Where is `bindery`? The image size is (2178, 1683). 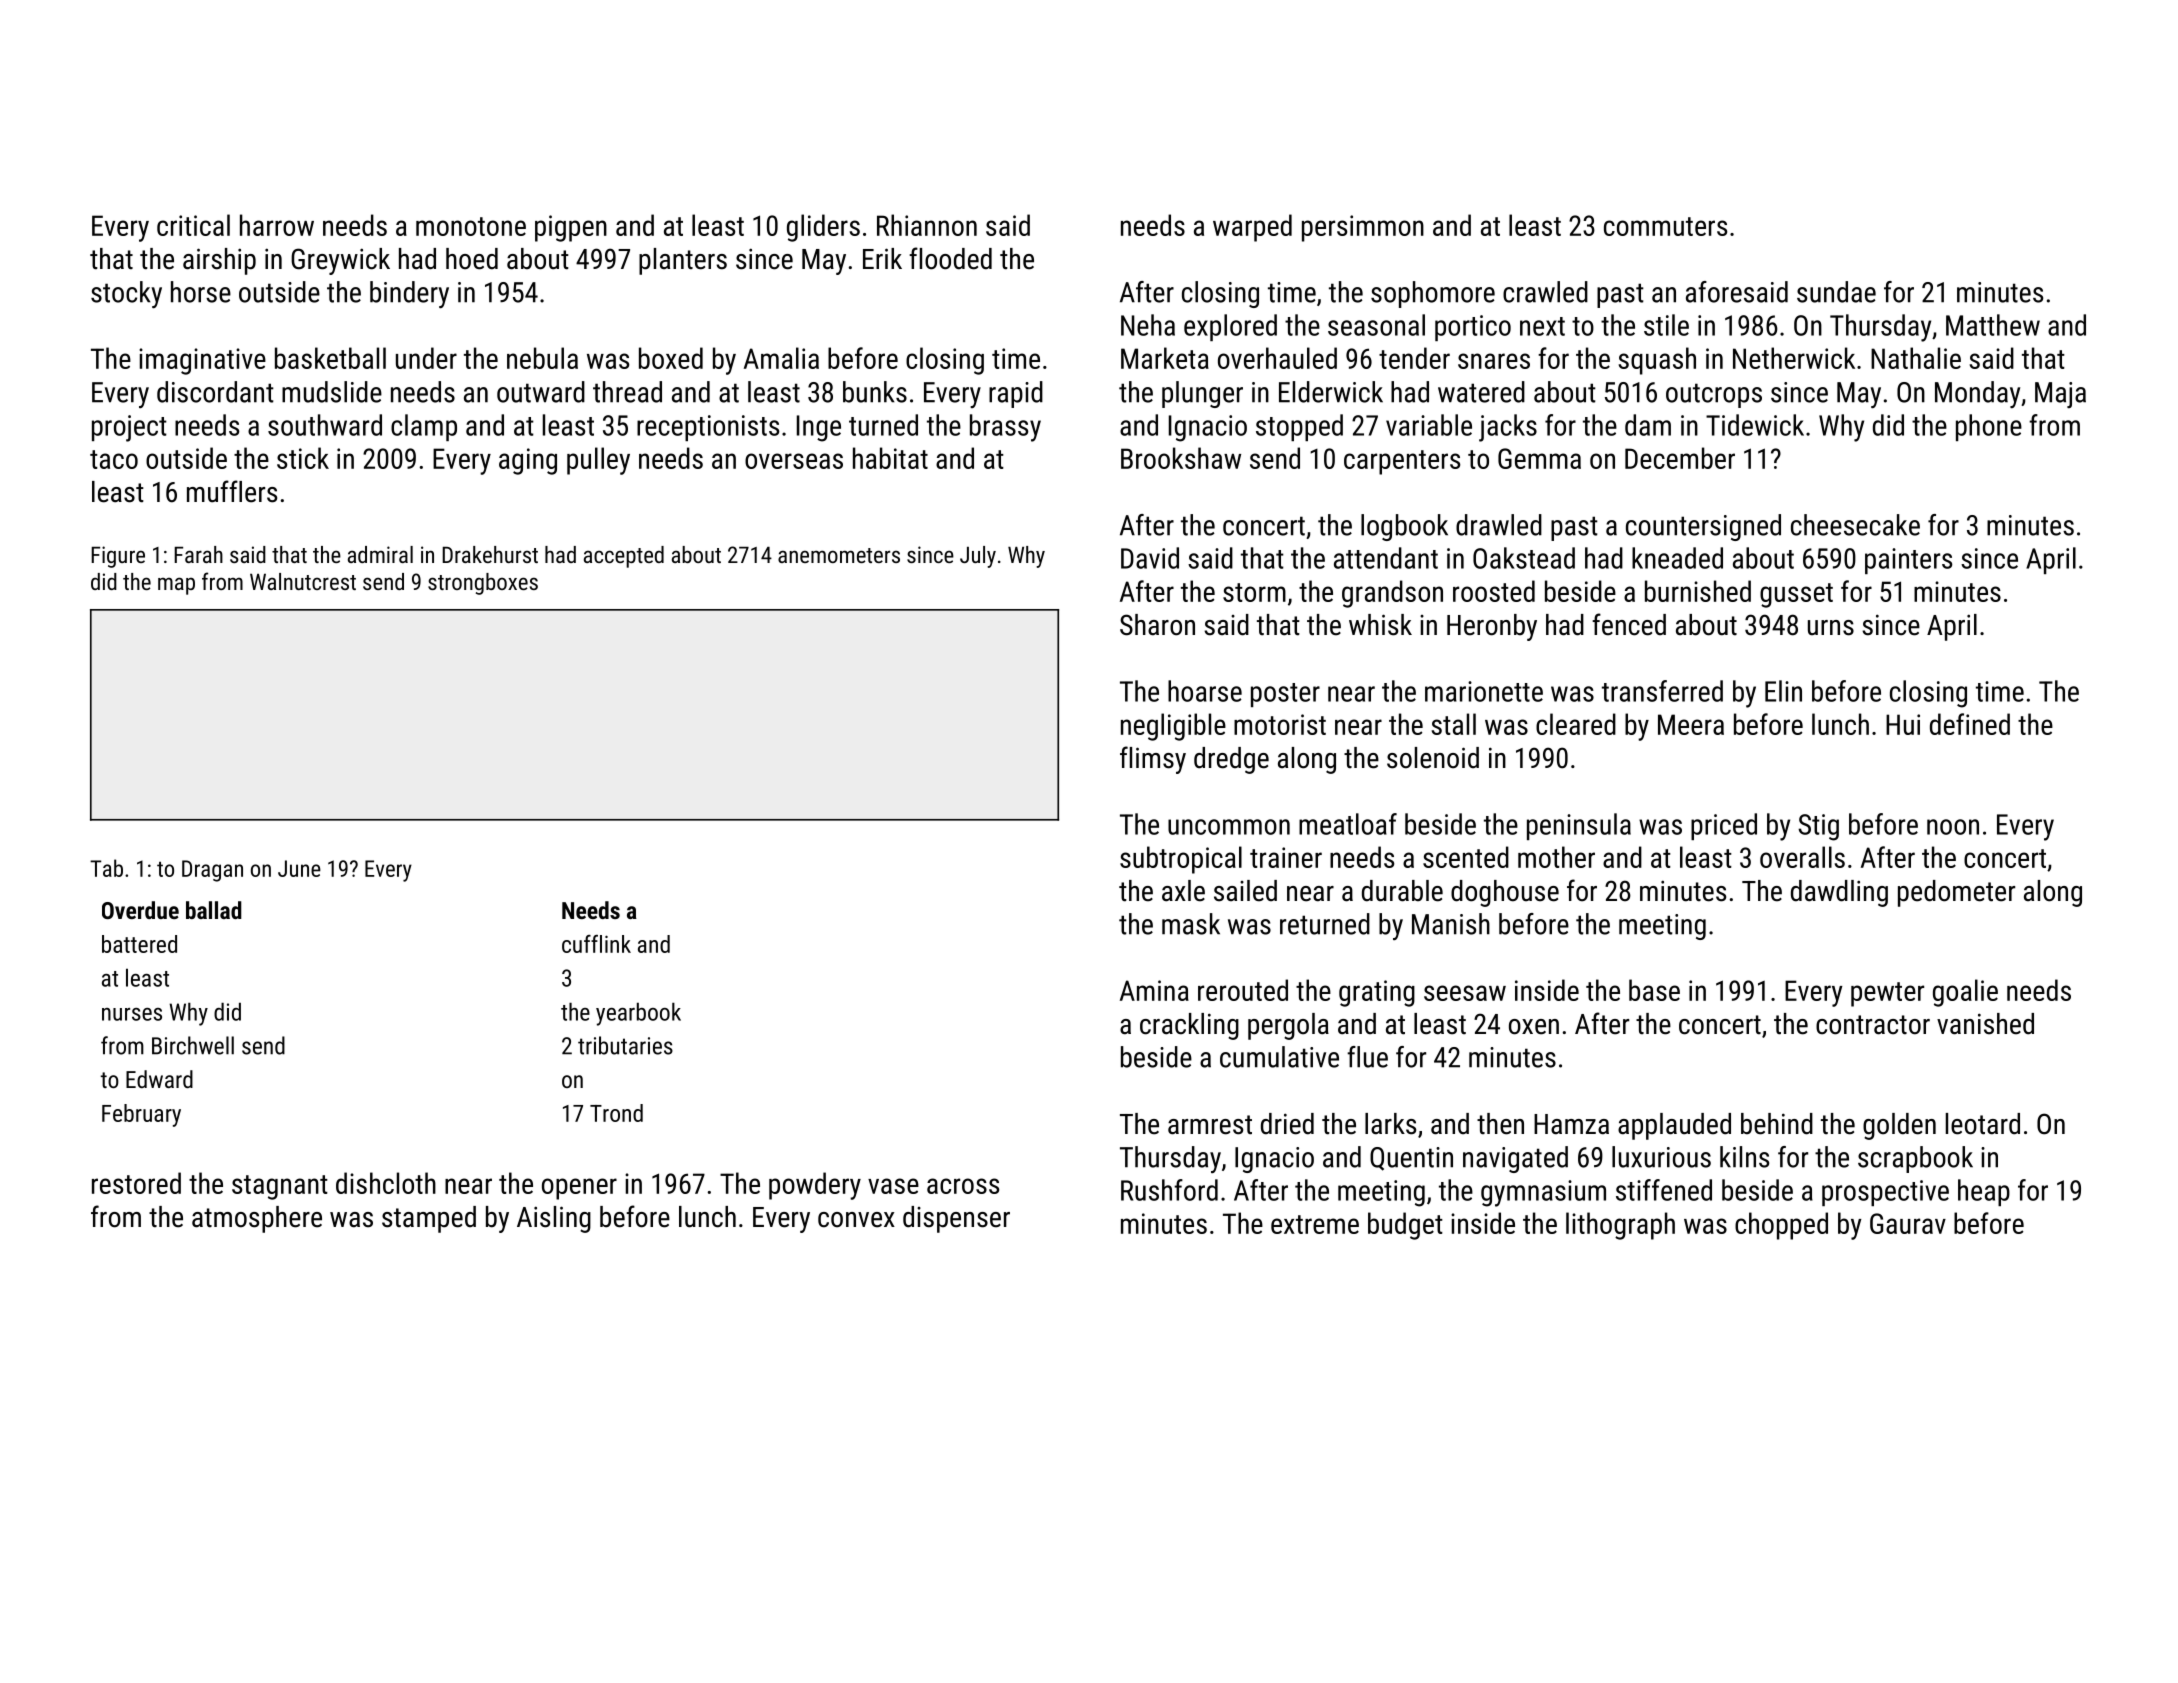 bindery is located at coordinates (409, 295).
